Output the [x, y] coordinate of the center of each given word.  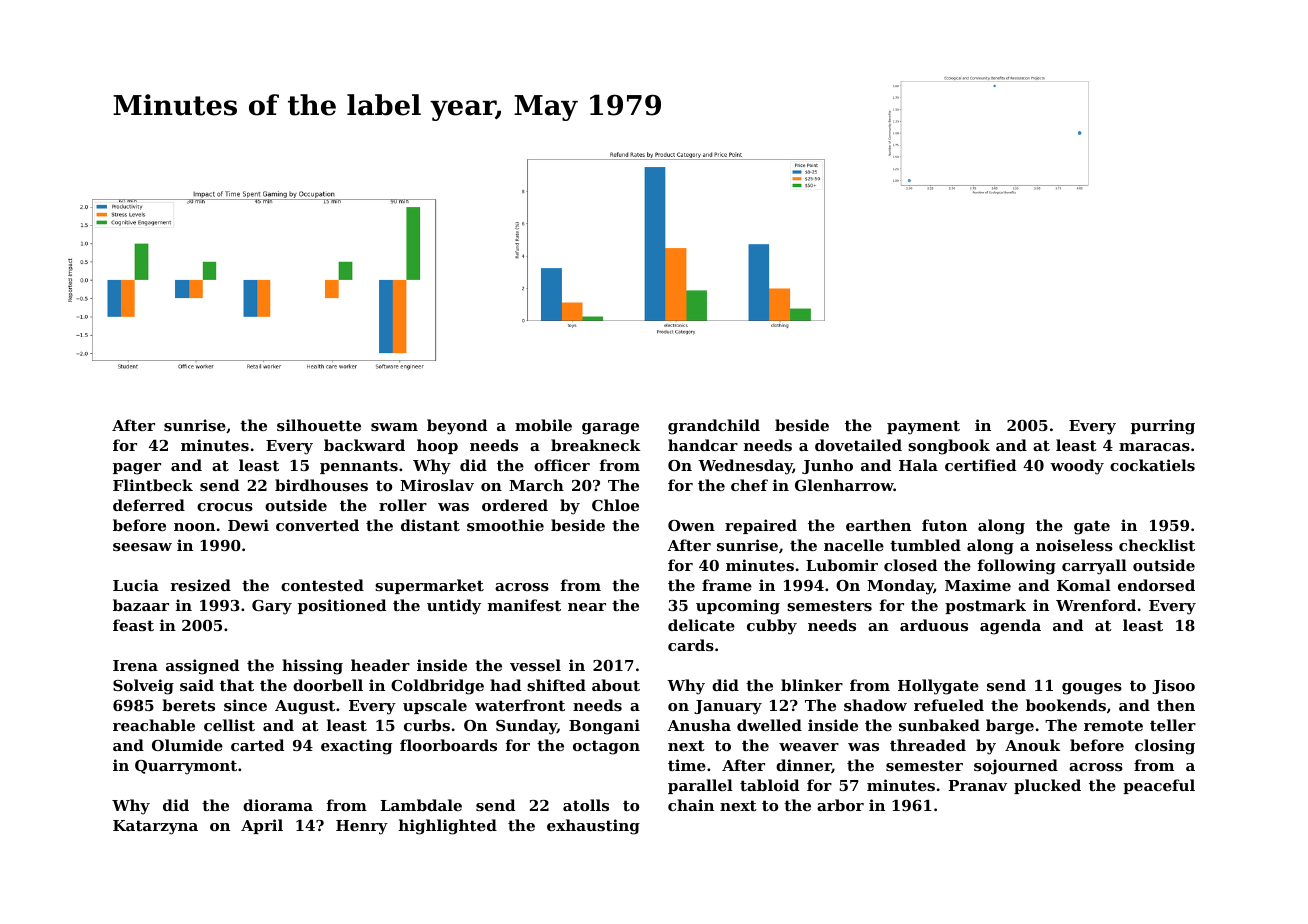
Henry [362, 827]
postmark [985, 606]
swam [394, 427]
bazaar [141, 605]
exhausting [593, 827]
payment [923, 427]
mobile [543, 425]
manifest [524, 605]
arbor [840, 805]
